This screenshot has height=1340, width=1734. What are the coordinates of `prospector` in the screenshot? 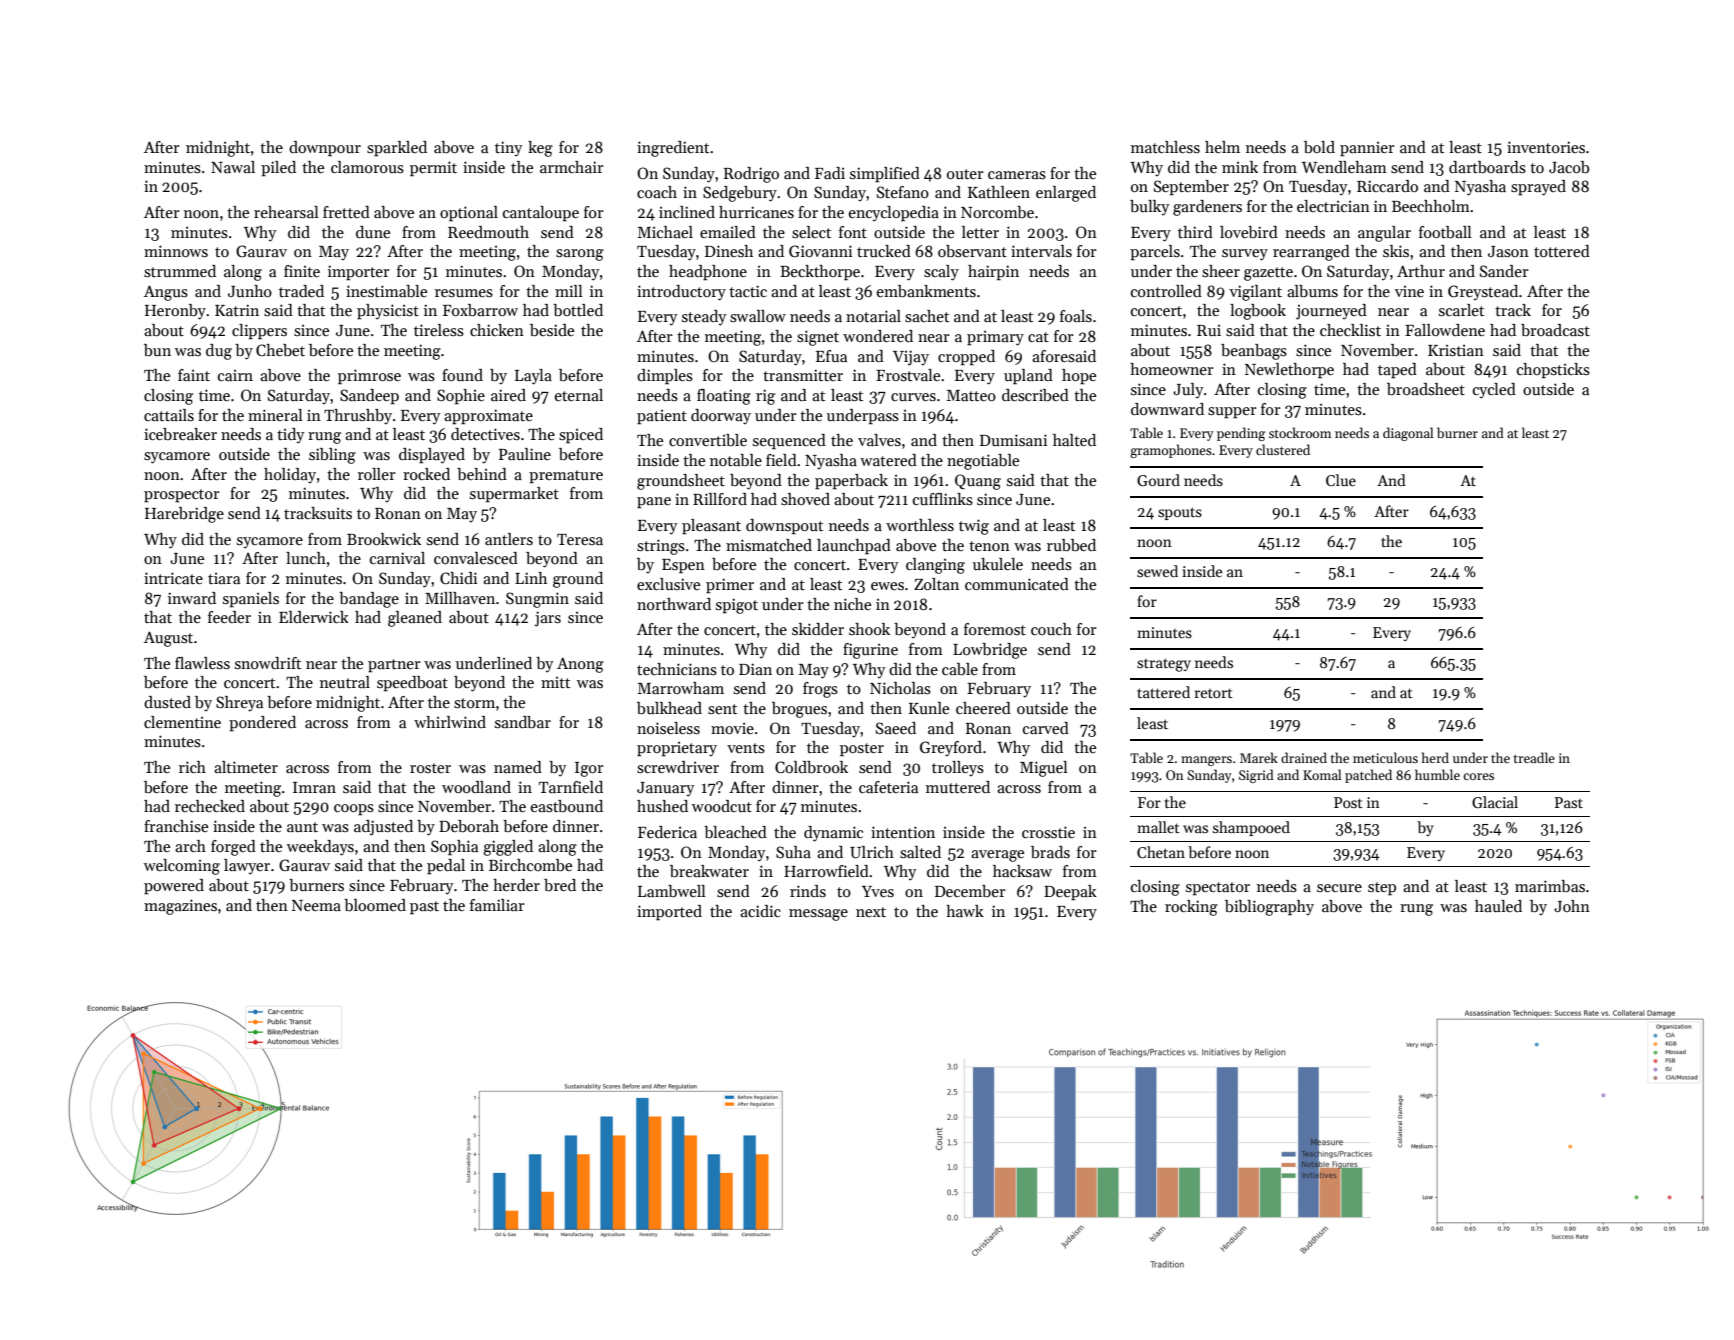 It's located at (182, 496).
